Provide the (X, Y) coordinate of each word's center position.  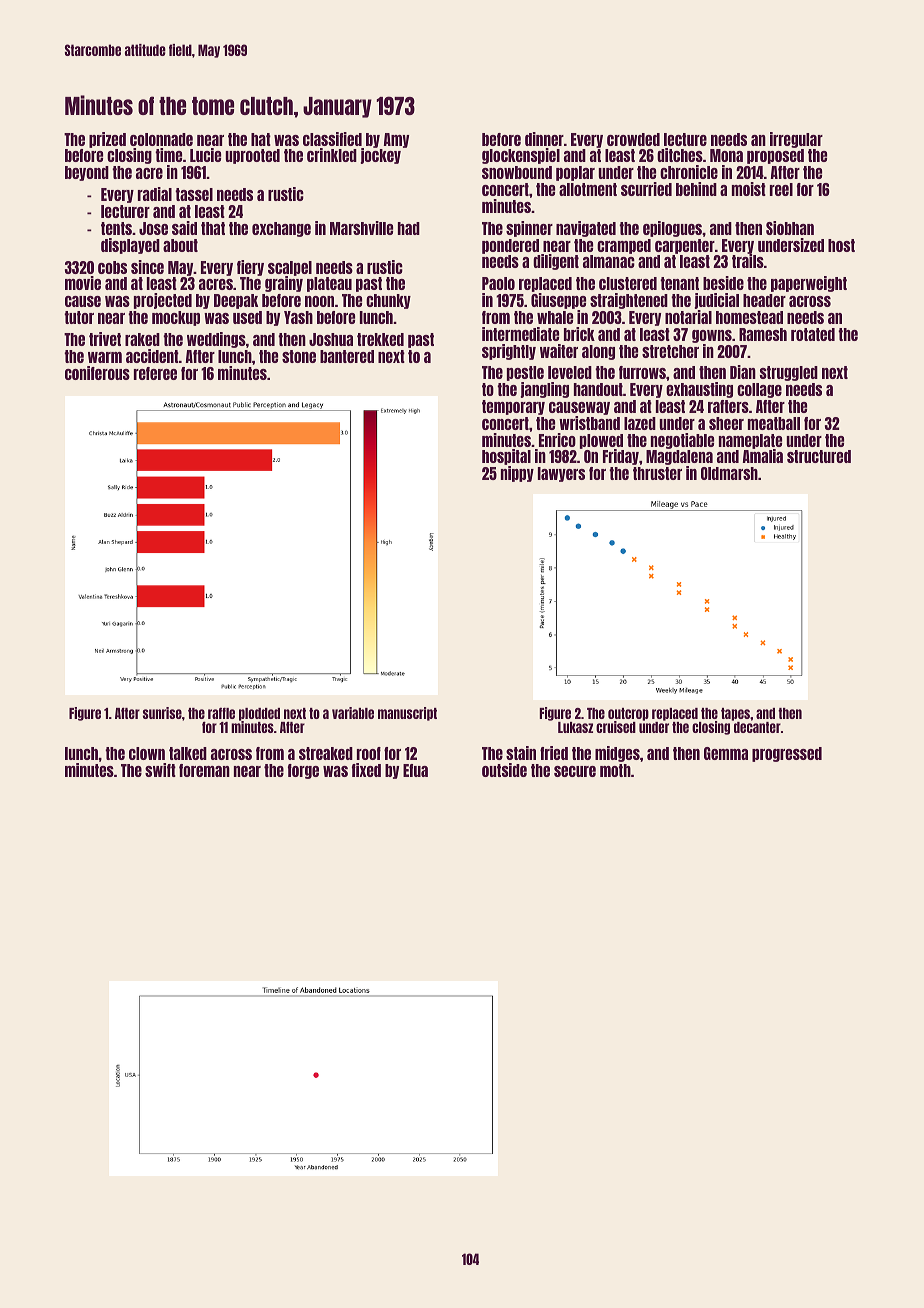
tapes (735, 714)
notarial (688, 317)
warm (105, 357)
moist (749, 189)
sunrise (162, 713)
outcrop (628, 714)
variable (353, 713)
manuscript (407, 714)
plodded (259, 714)
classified (332, 139)
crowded (633, 139)
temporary (513, 407)
